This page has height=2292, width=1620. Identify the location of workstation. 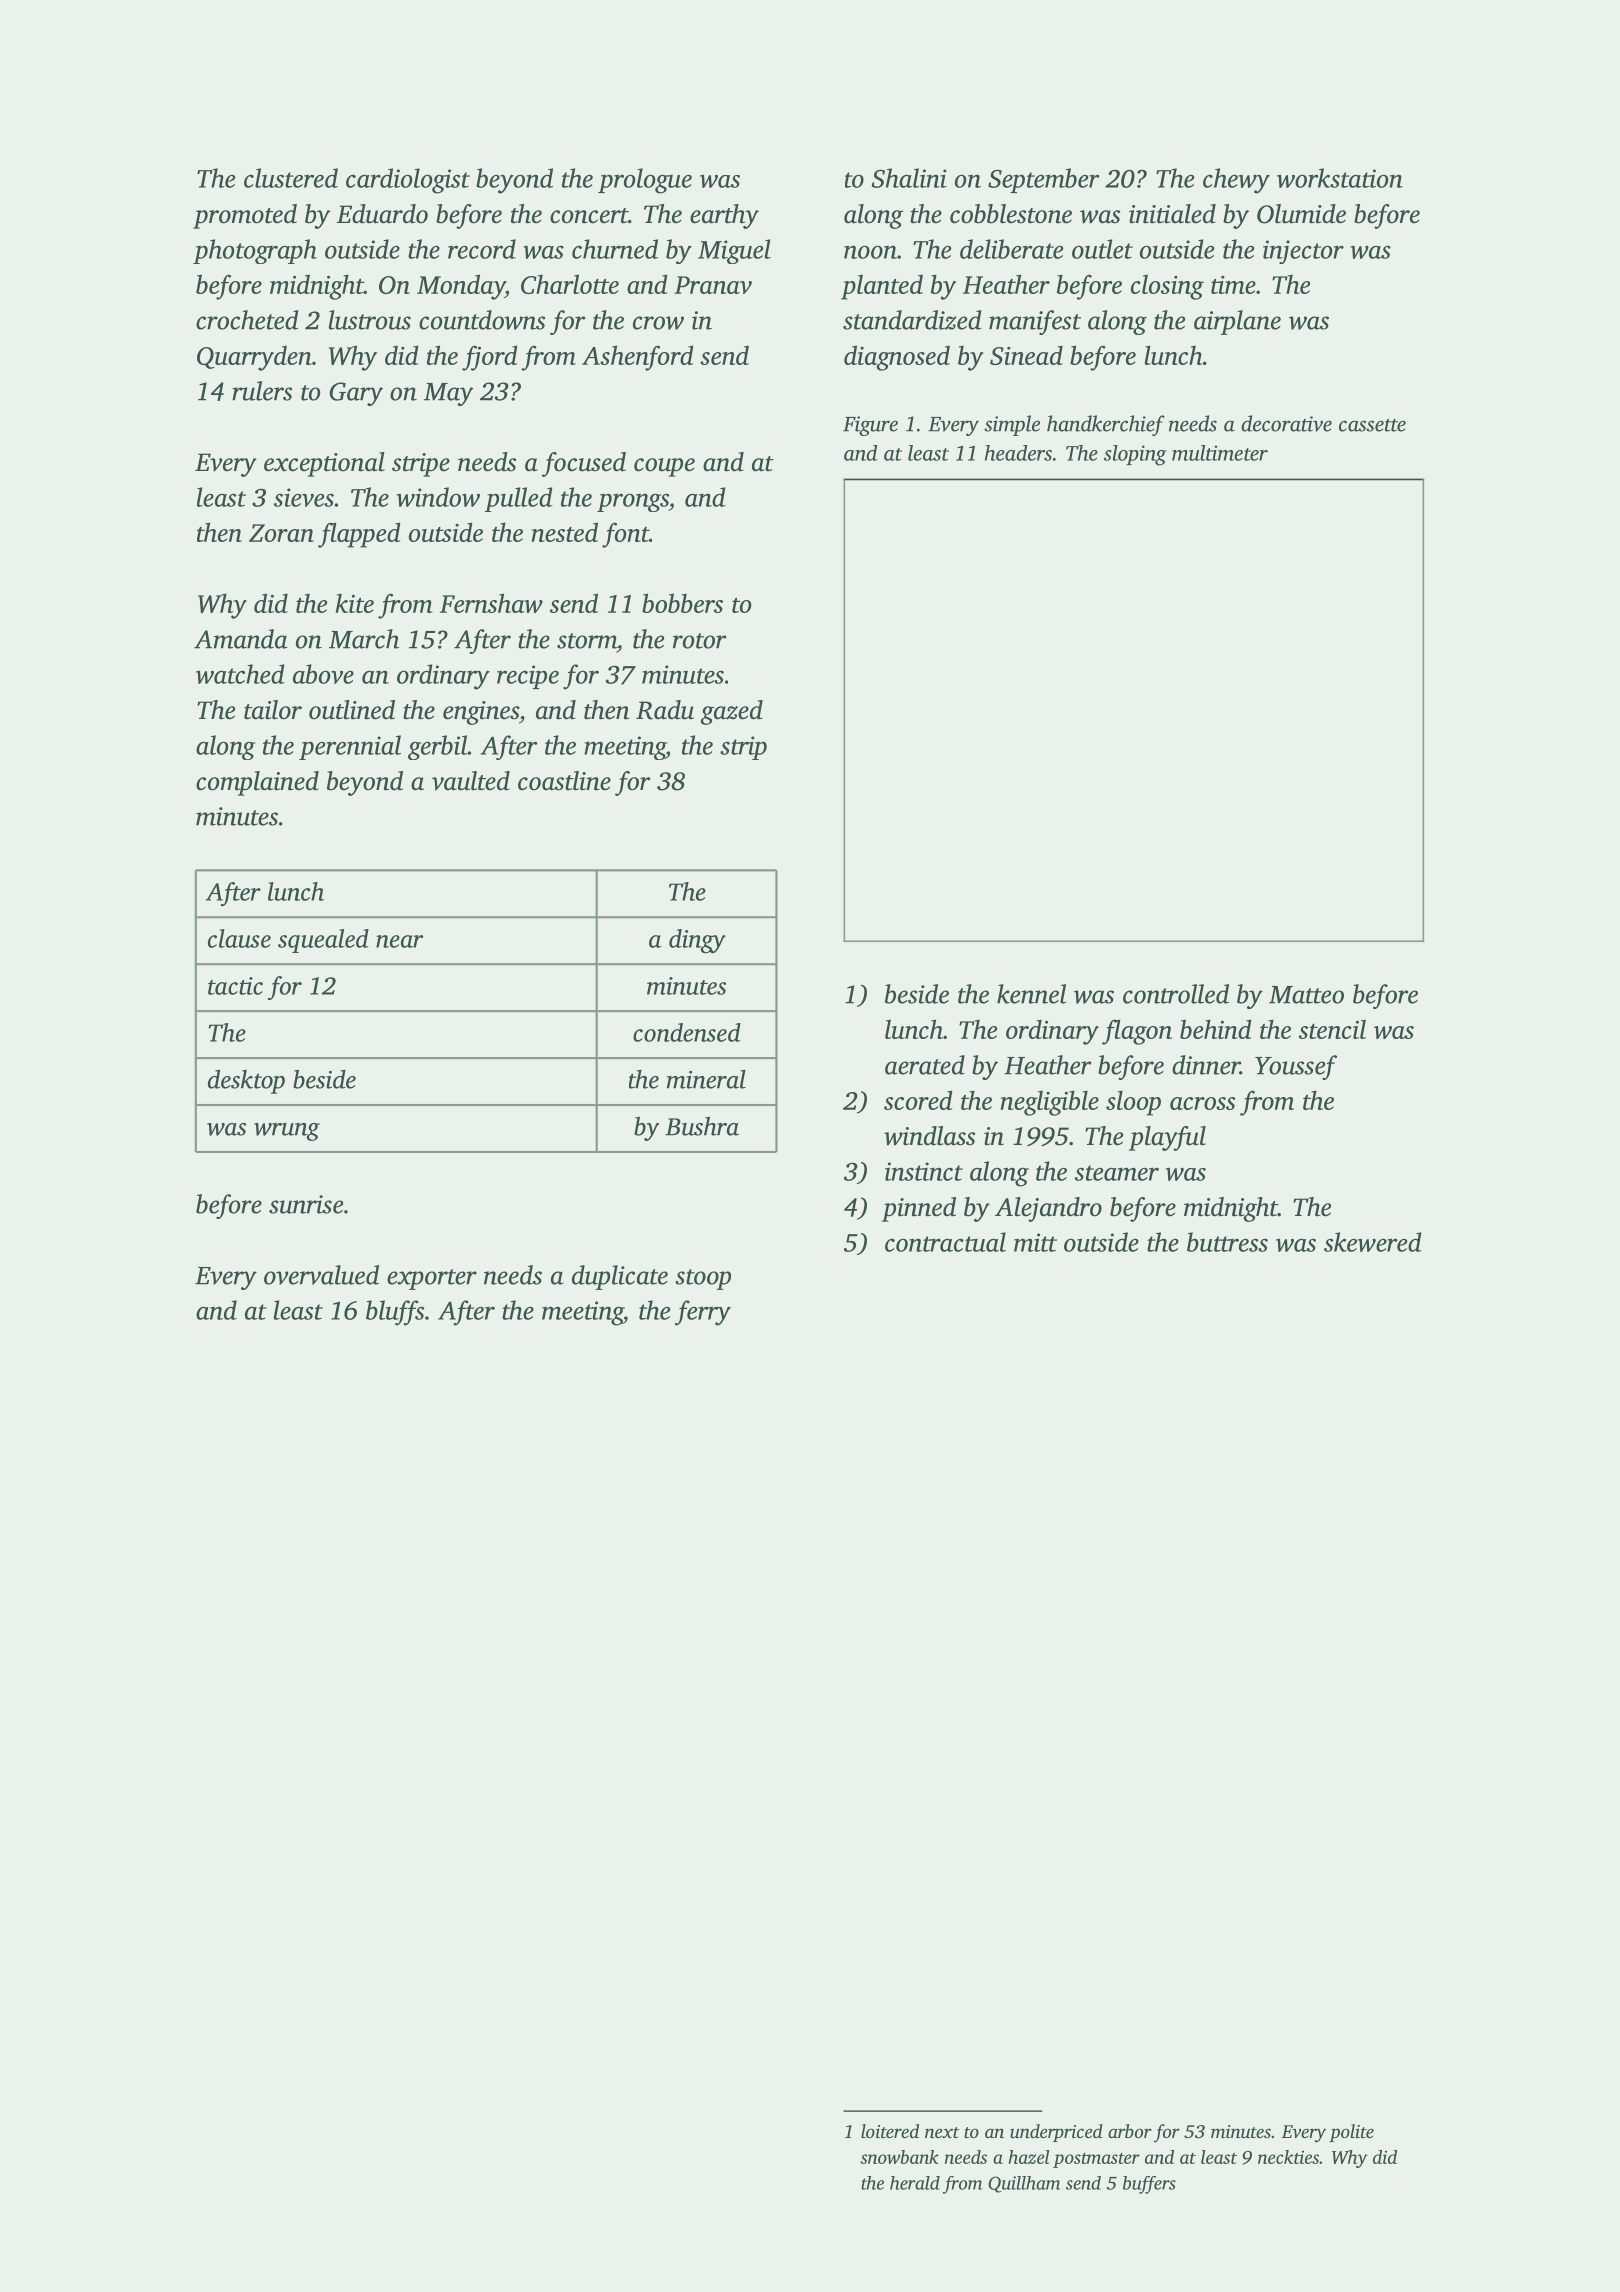
(1340, 178).
